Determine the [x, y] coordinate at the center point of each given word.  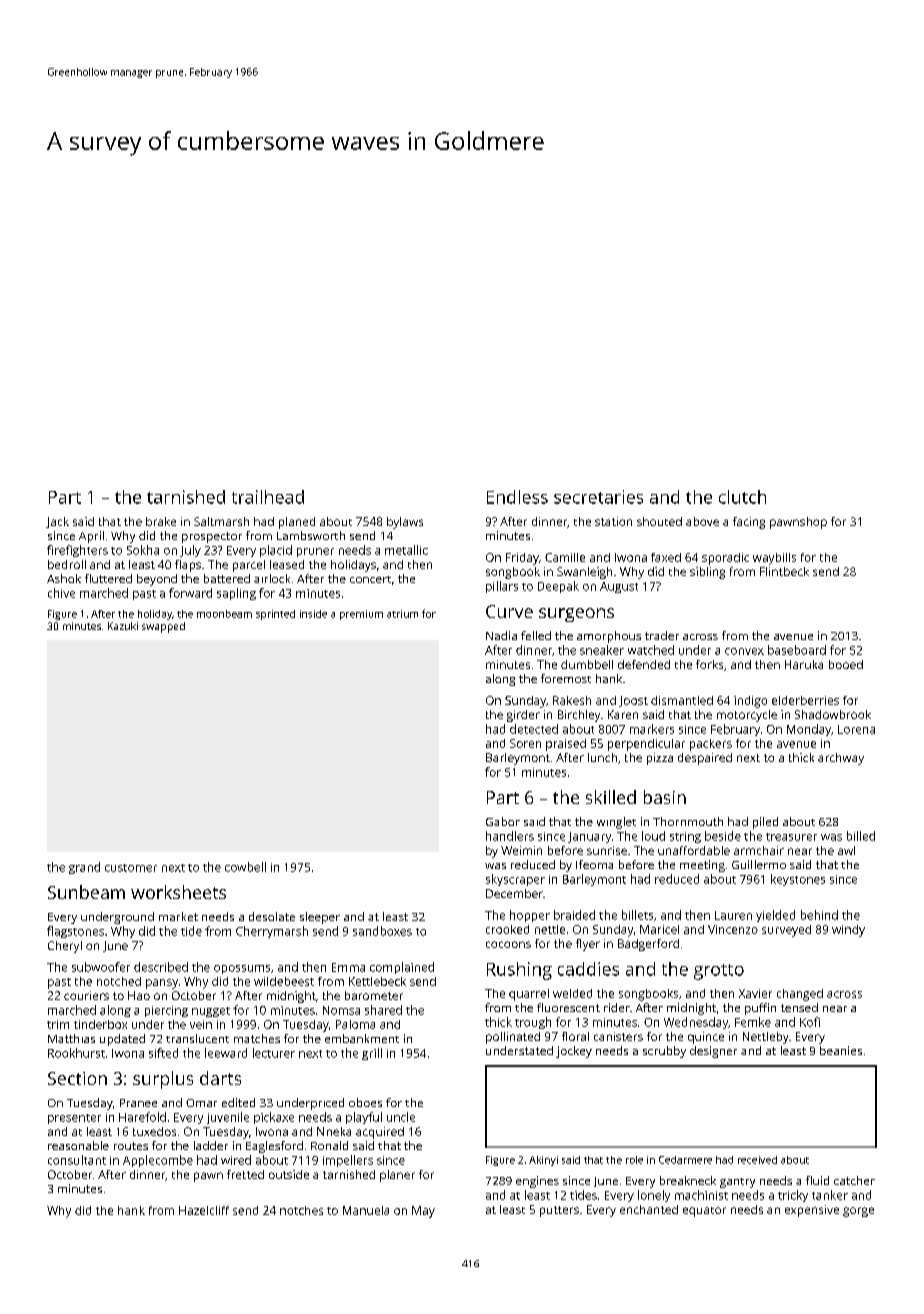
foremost [566, 678]
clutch [742, 497]
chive [61, 593]
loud [653, 836]
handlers [510, 836]
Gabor [503, 821]
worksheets [178, 892]
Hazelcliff [204, 1210]
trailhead [268, 497]
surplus [163, 1080]
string [685, 837]
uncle [401, 1117]
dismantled [682, 700]
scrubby [664, 1052]
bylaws [405, 523]
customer [131, 868]
